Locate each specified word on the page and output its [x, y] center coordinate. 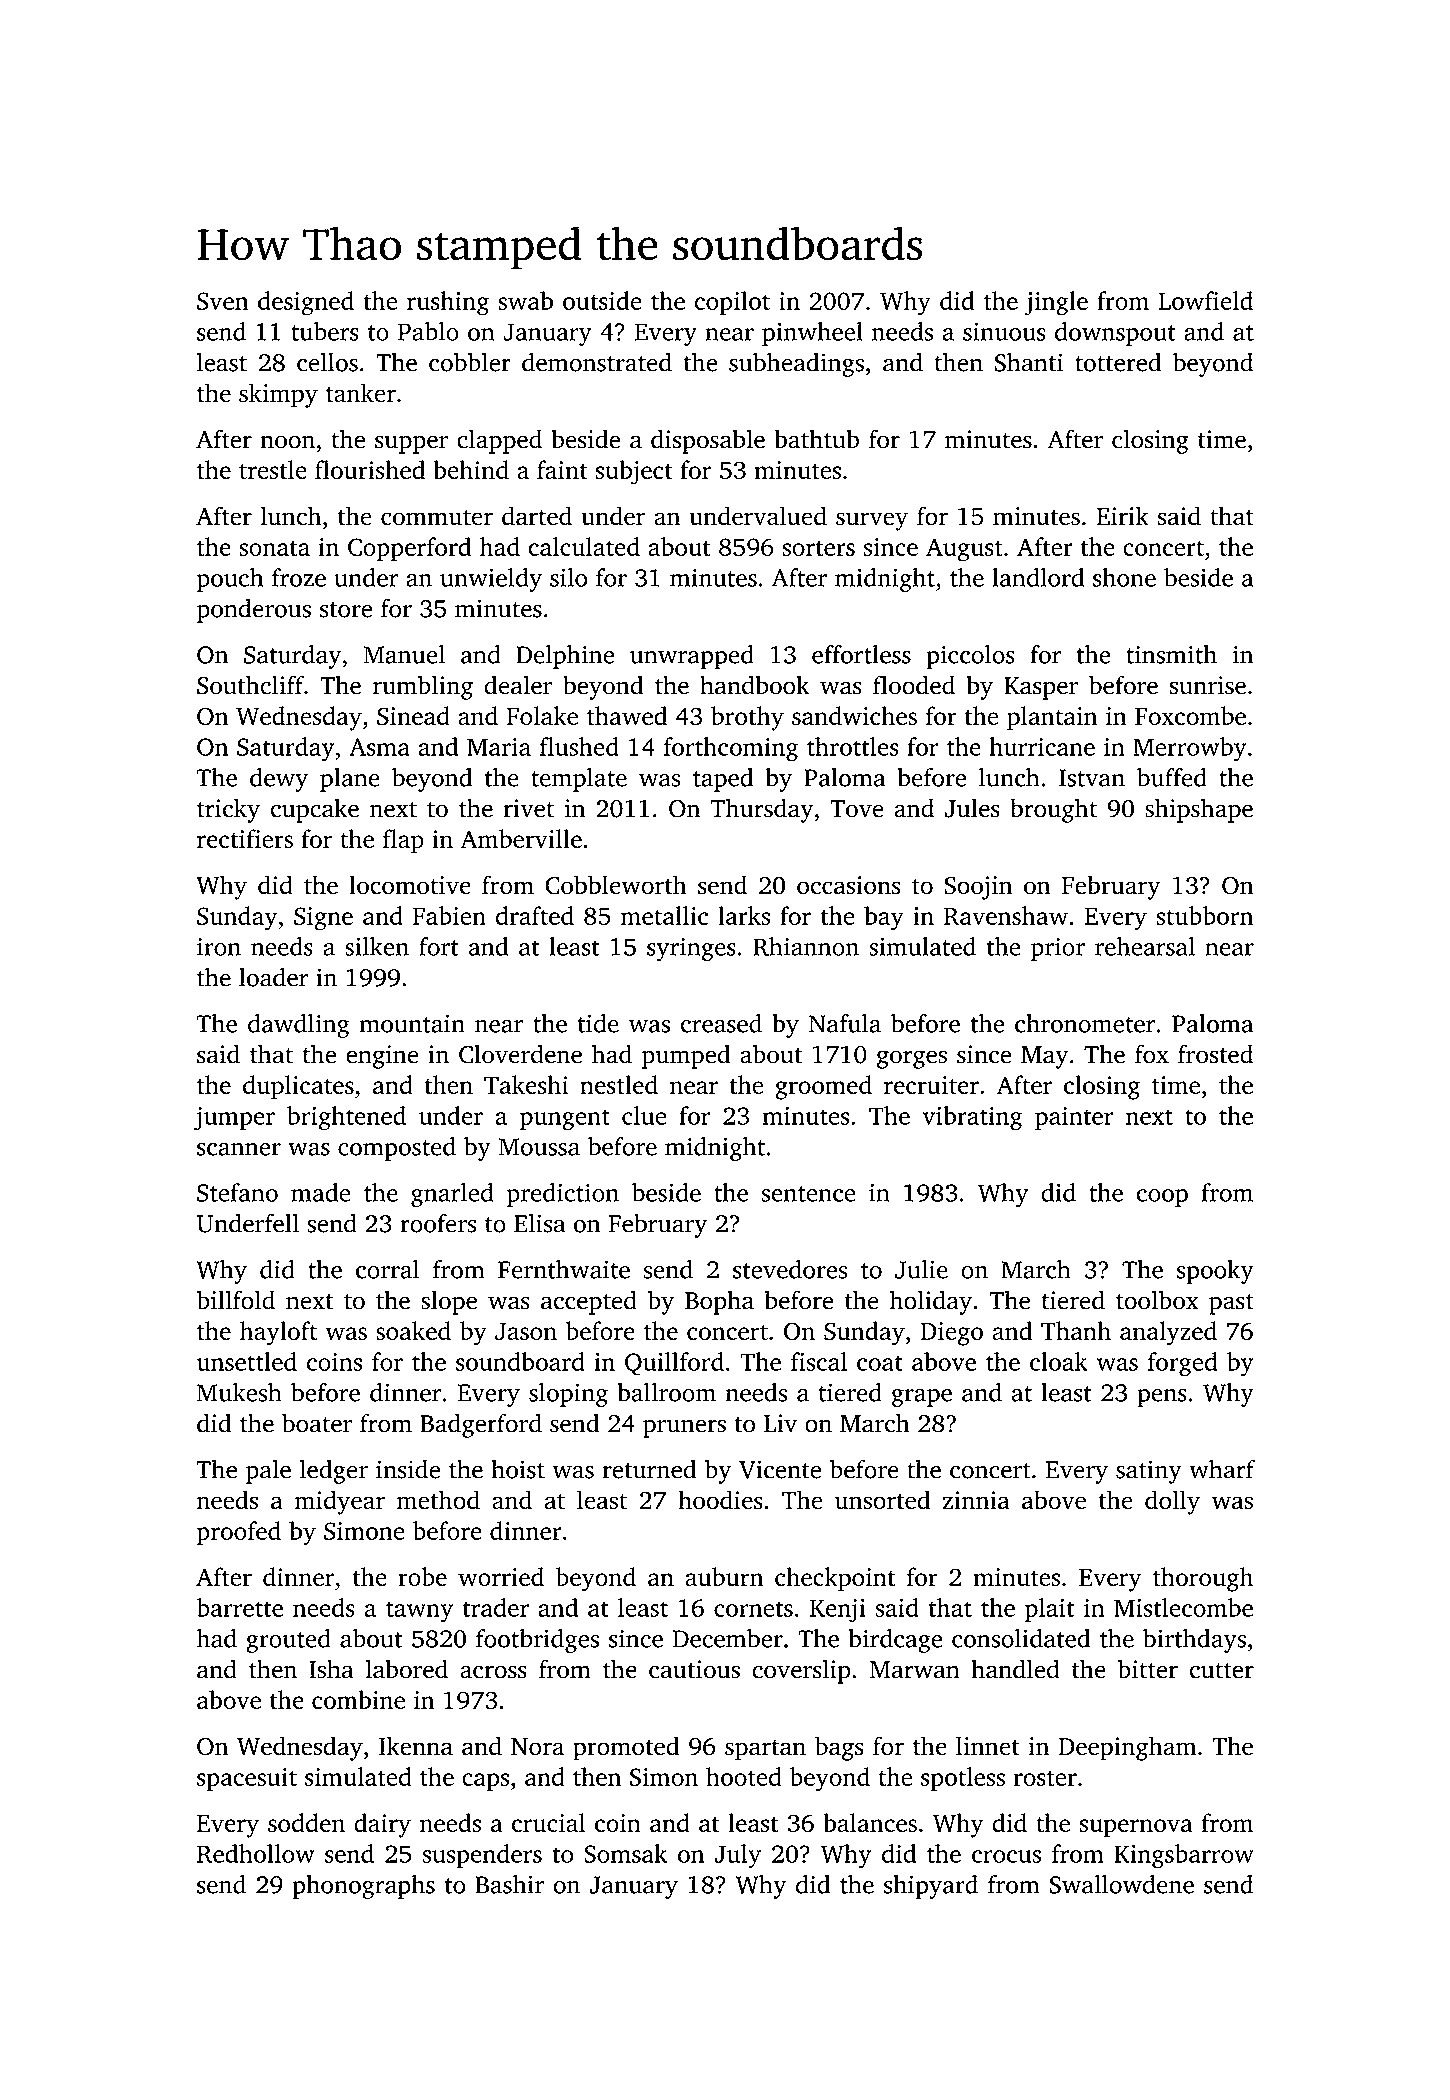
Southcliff [250, 685]
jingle [1056, 303]
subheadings [796, 365]
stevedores [790, 1269]
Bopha [719, 1302]
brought [1053, 810]
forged [1183, 1364]
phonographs [363, 1887]
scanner [239, 1149]
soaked [413, 1330]
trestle [273, 469]
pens [1162, 1398]
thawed [627, 715]
